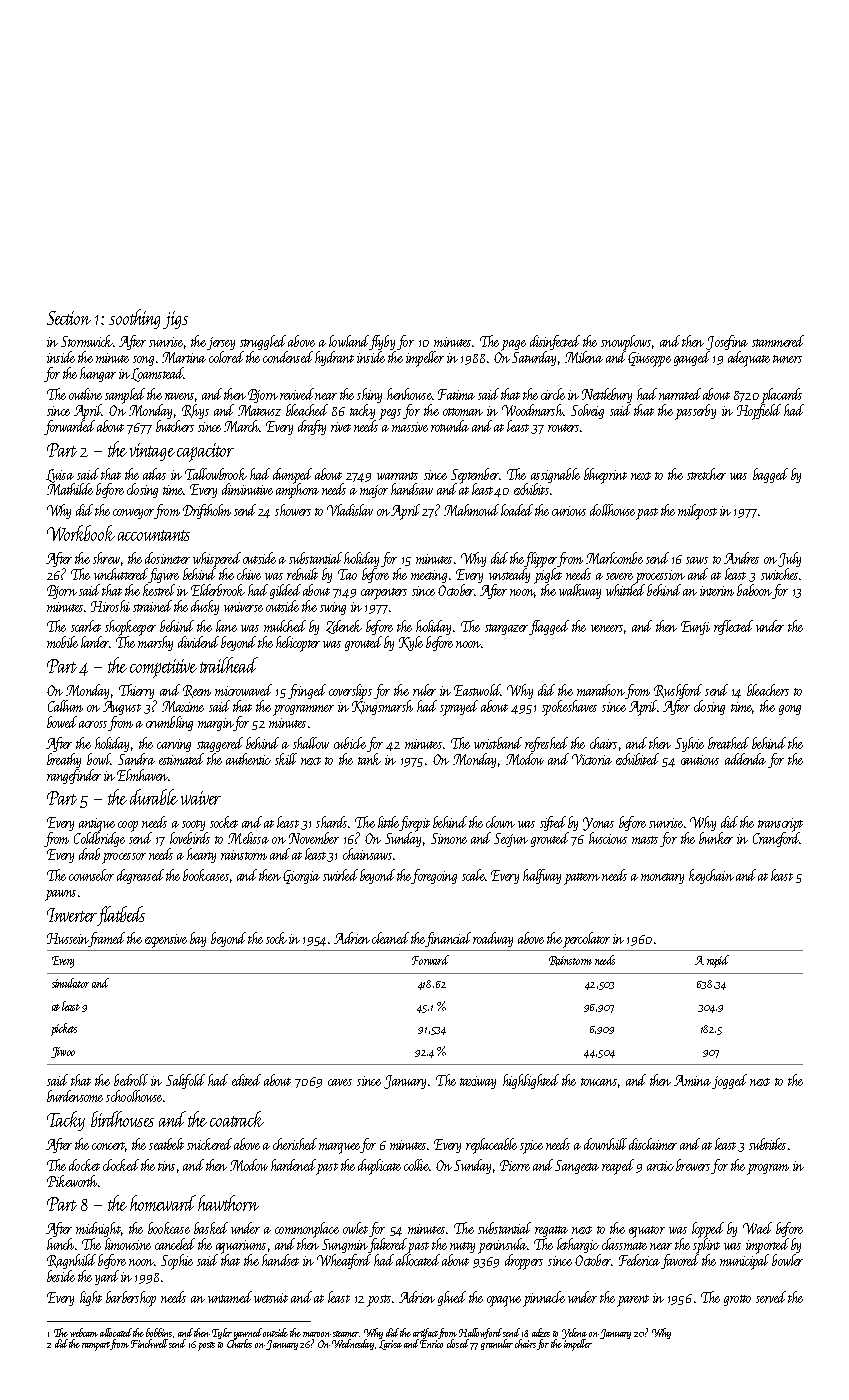 The width and height of the page is (849, 1400). Describe the element at coordinates (711, 876) in the page. I see `keychain` at that location.
